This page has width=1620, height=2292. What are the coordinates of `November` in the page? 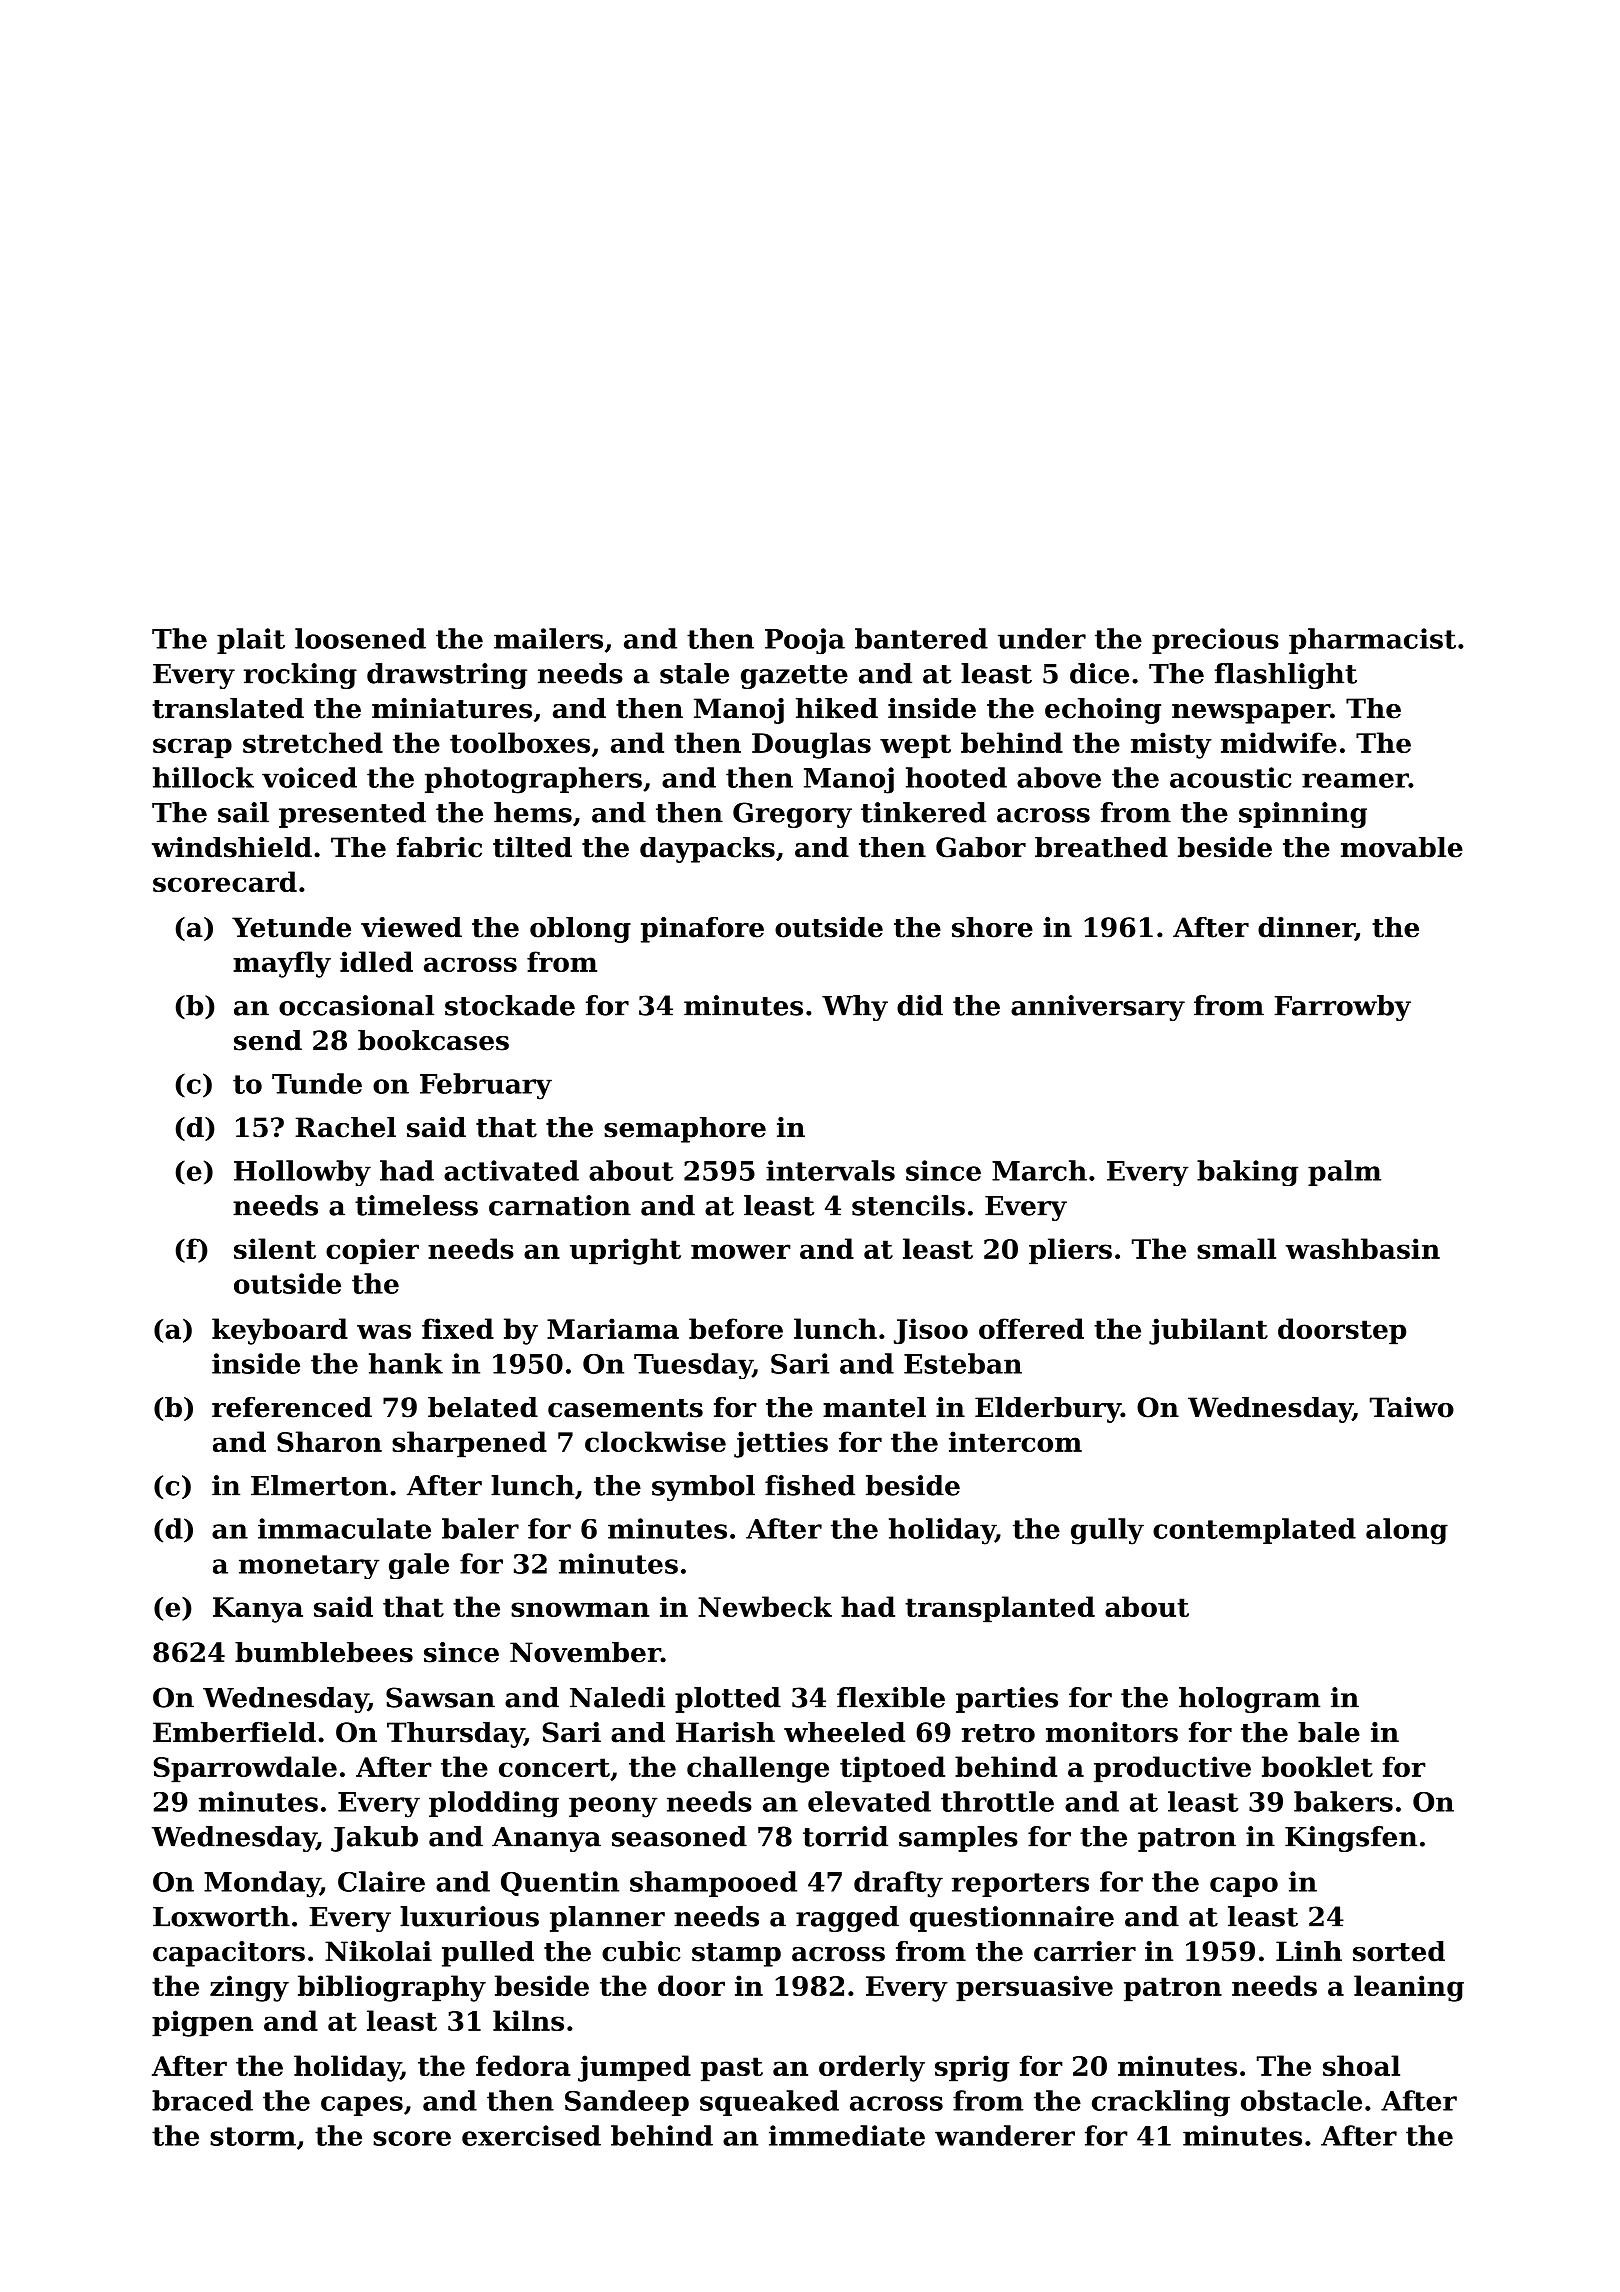 It's located at (585, 1652).
